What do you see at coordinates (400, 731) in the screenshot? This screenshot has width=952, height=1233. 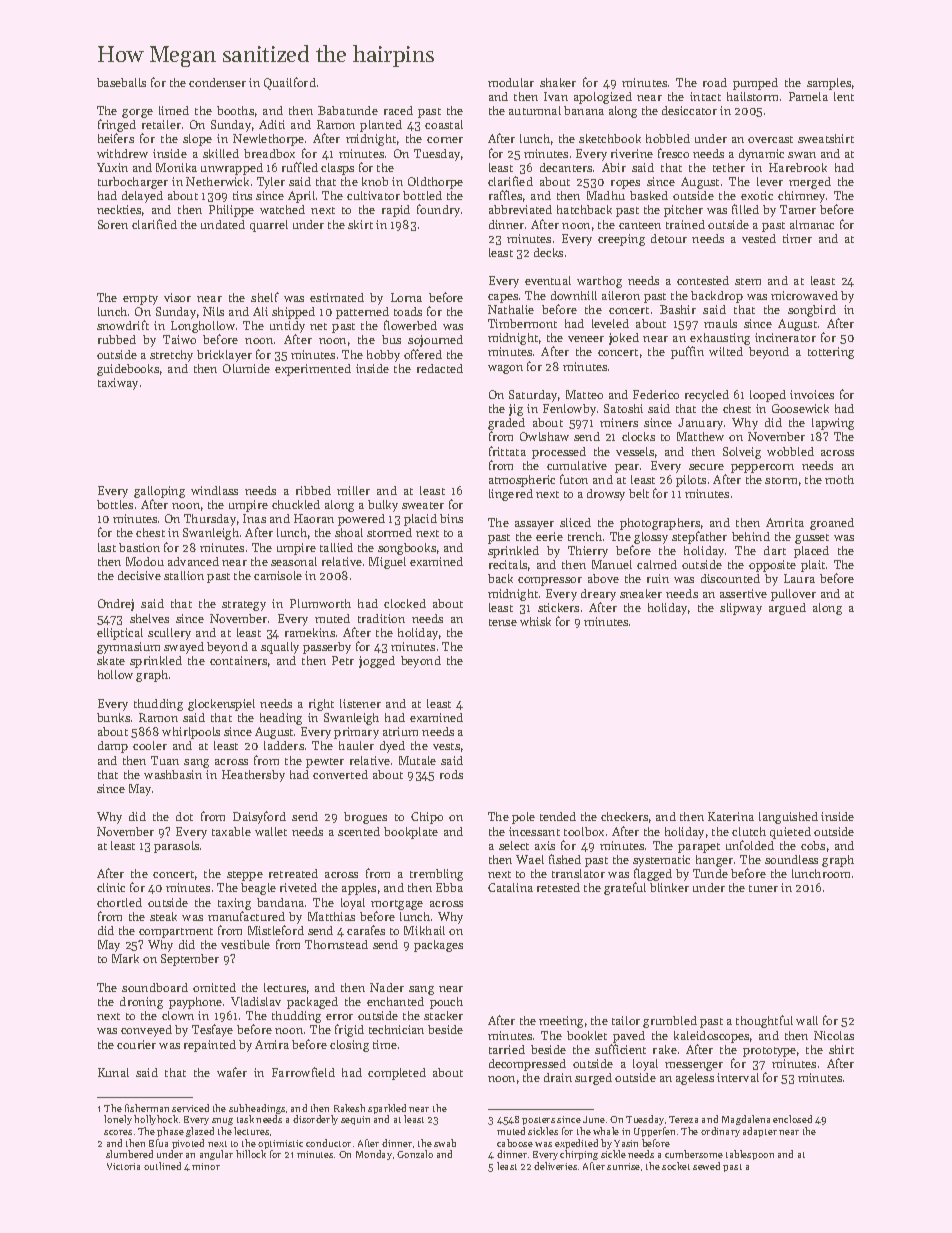 I see `atrium` at bounding box center [400, 731].
